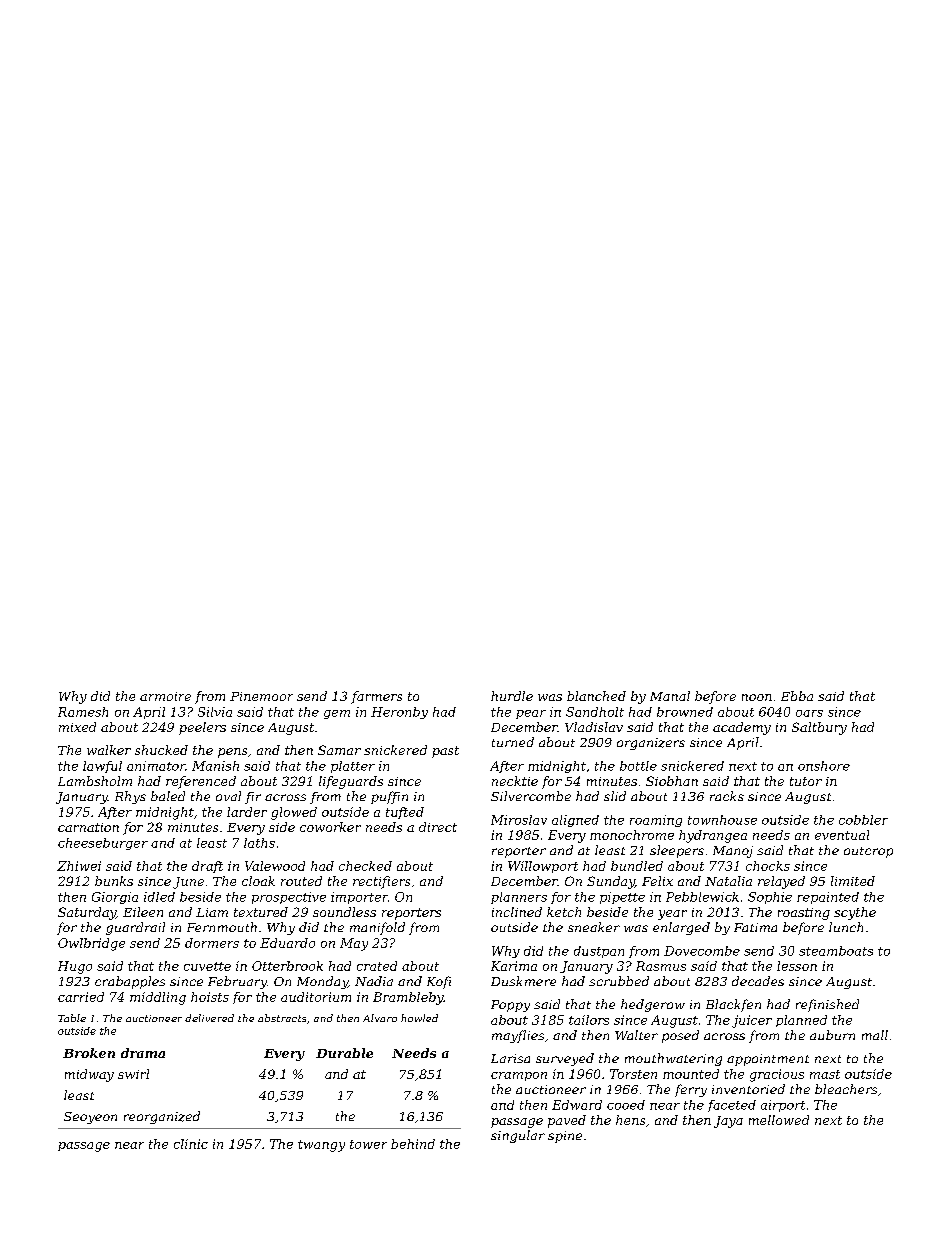 This screenshot has width=952, height=1233. Describe the element at coordinates (543, 867) in the screenshot. I see `Willowport` at that location.
